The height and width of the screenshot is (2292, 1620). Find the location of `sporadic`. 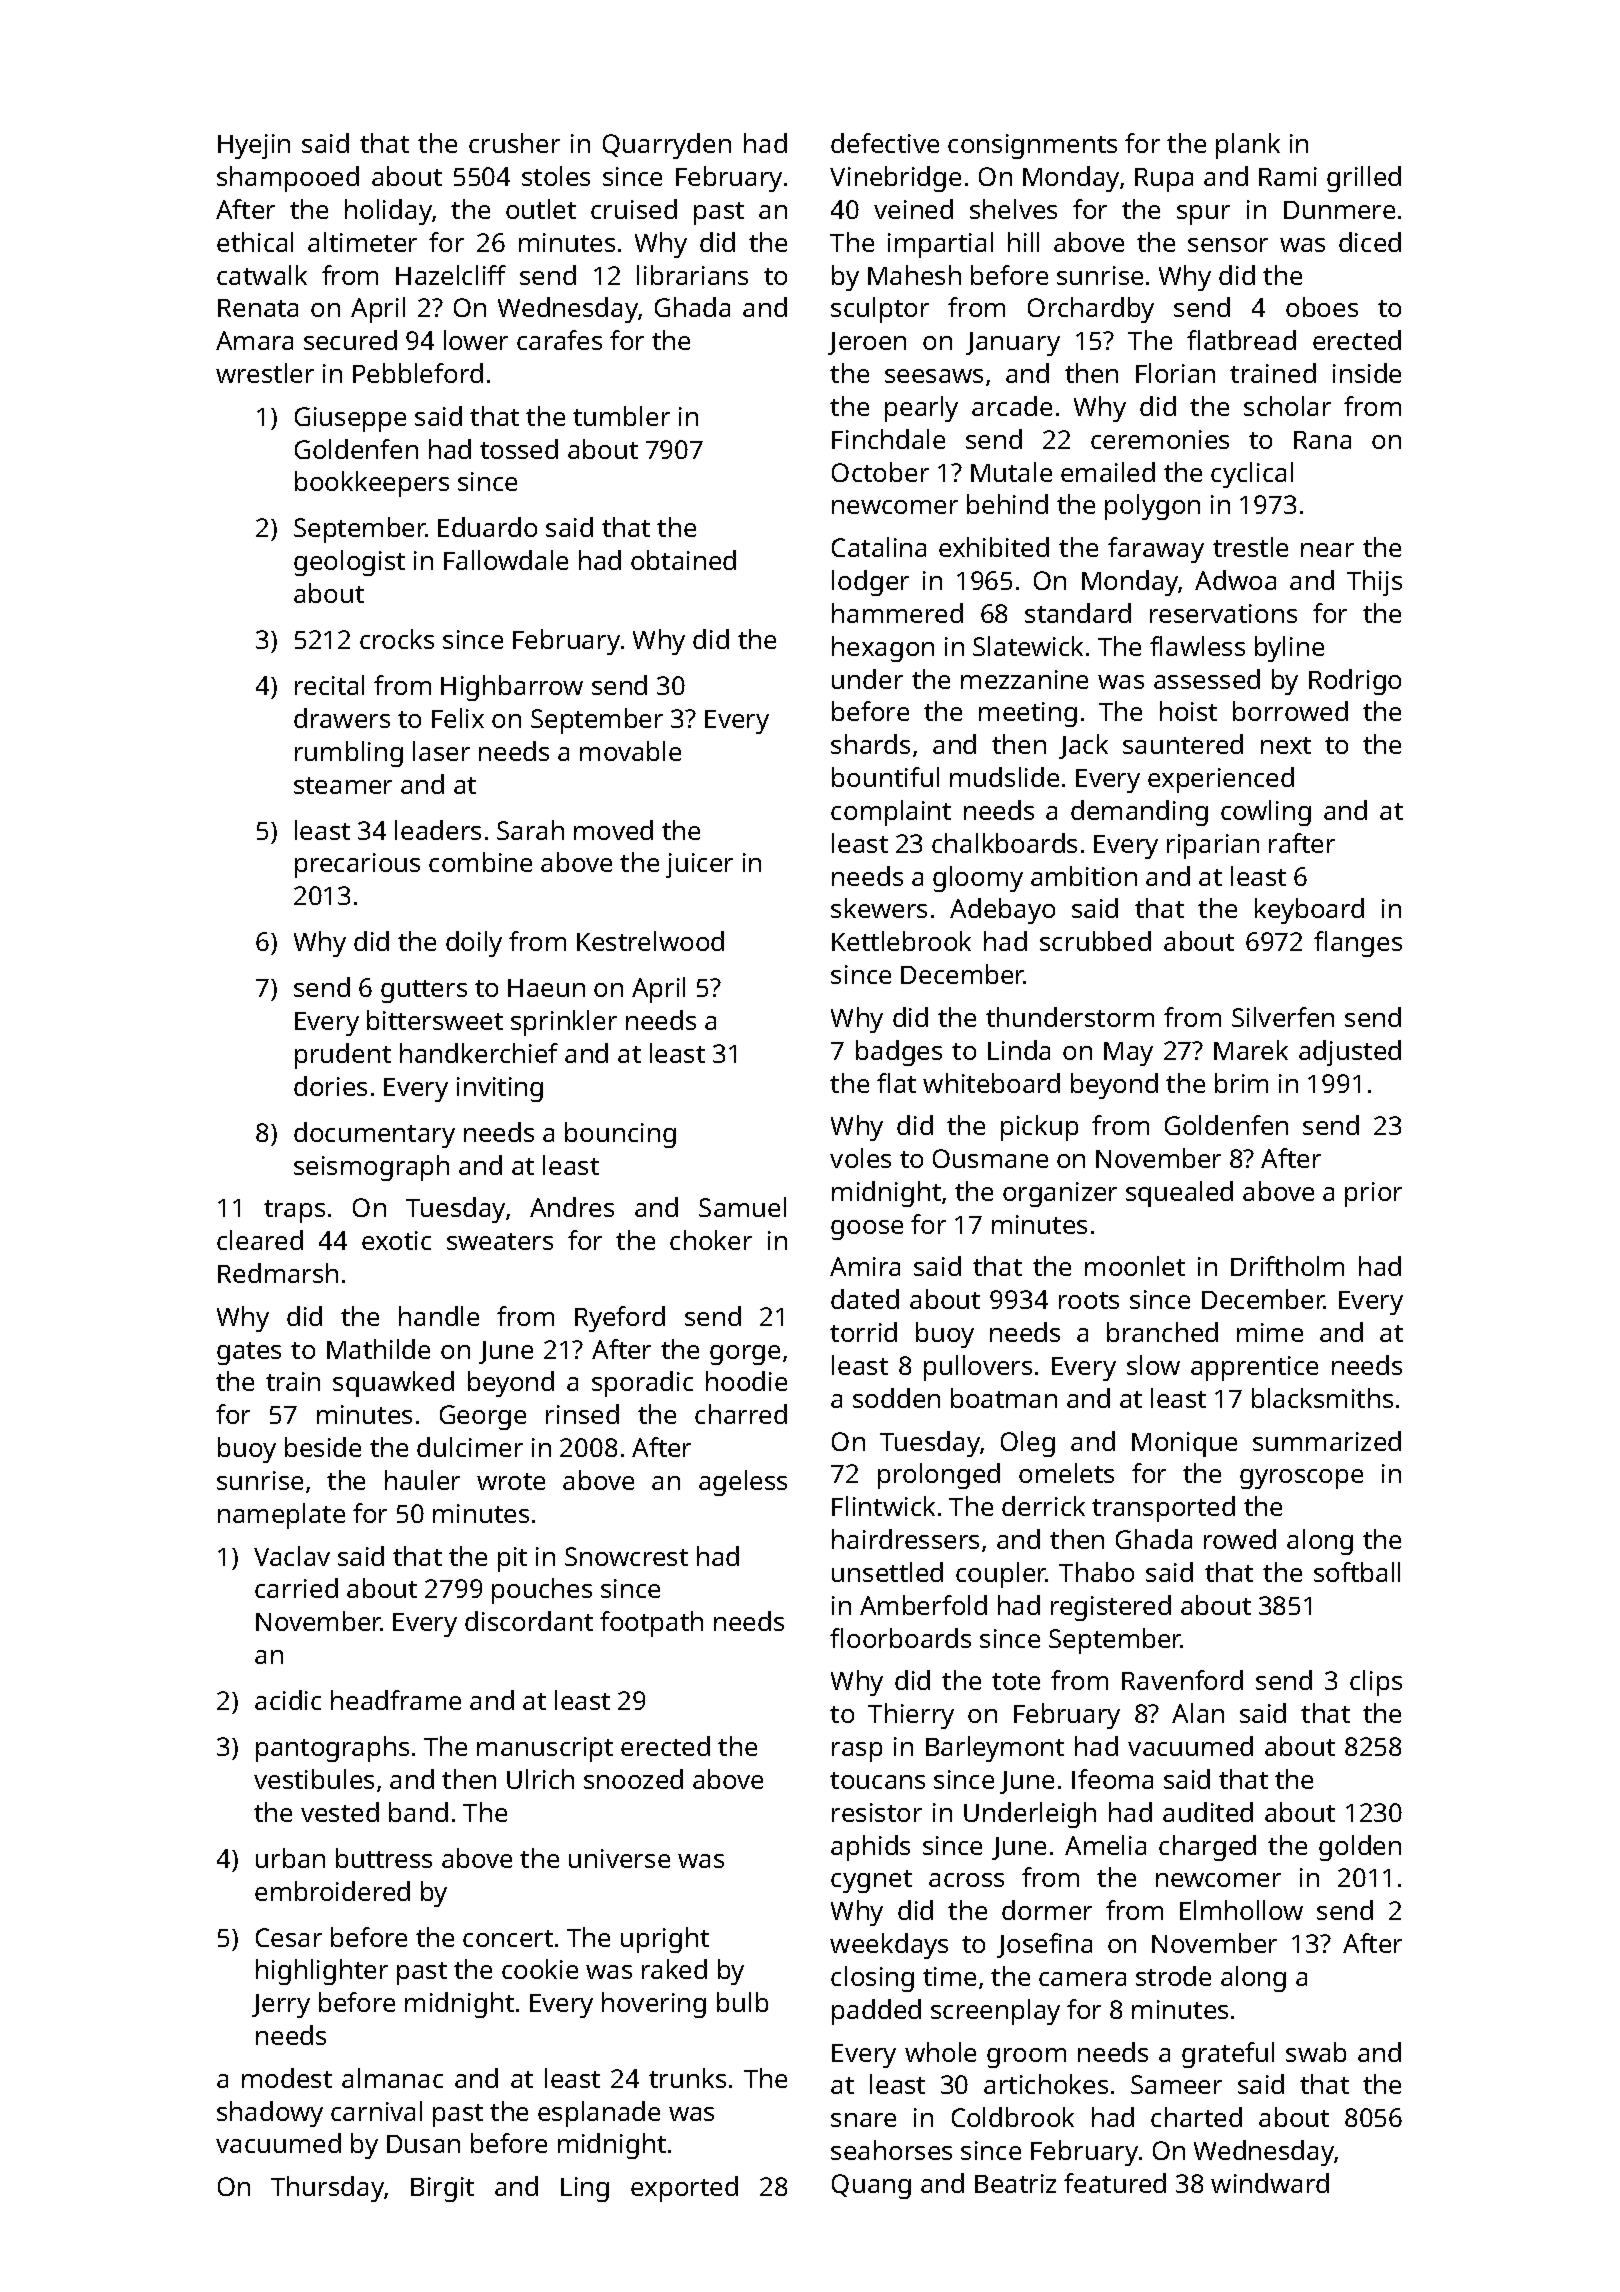

sporadic is located at coordinates (642, 1384).
